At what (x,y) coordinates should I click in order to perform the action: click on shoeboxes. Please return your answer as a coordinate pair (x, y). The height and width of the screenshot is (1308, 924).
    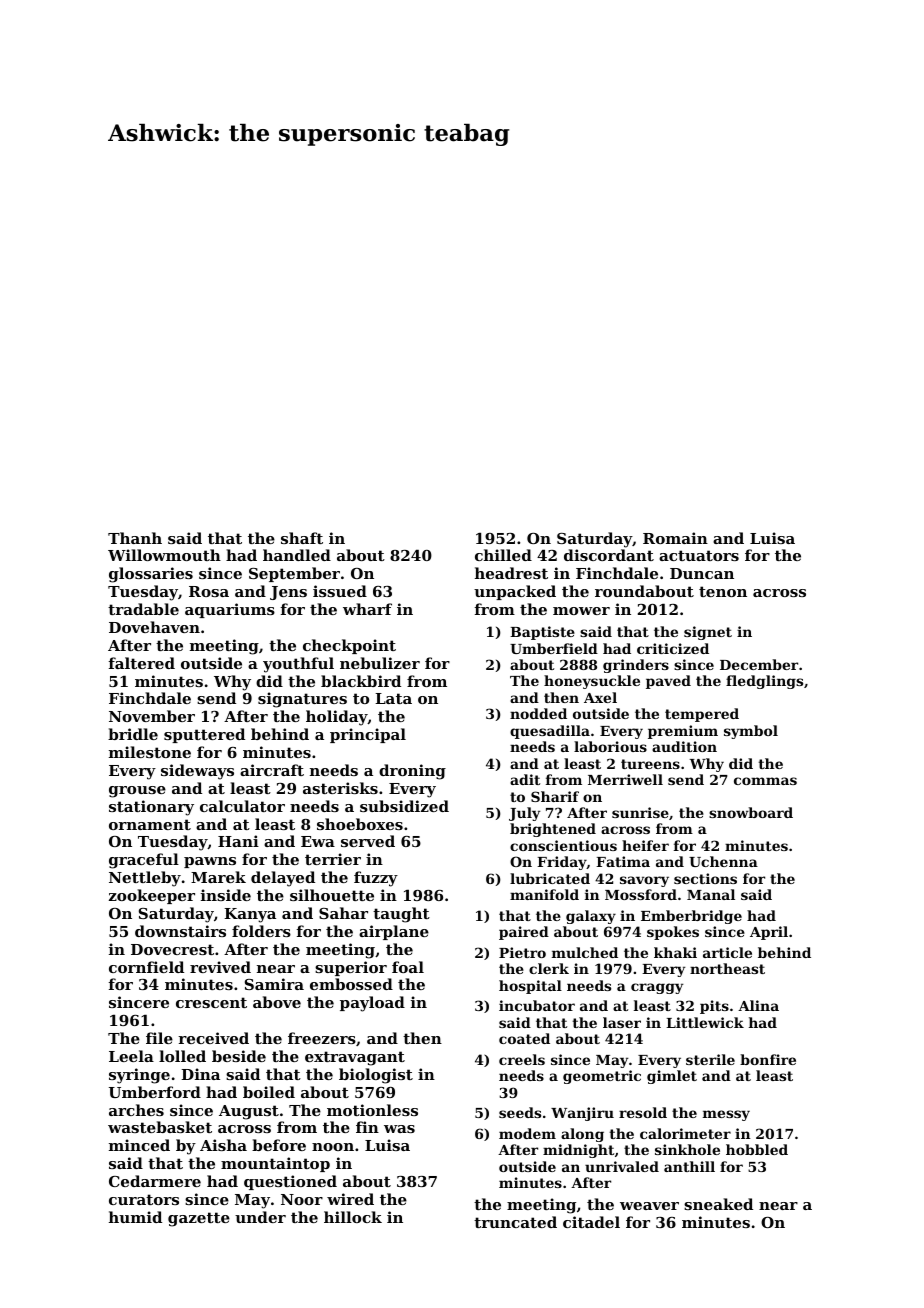
    Looking at the image, I should click on (360, 824).
